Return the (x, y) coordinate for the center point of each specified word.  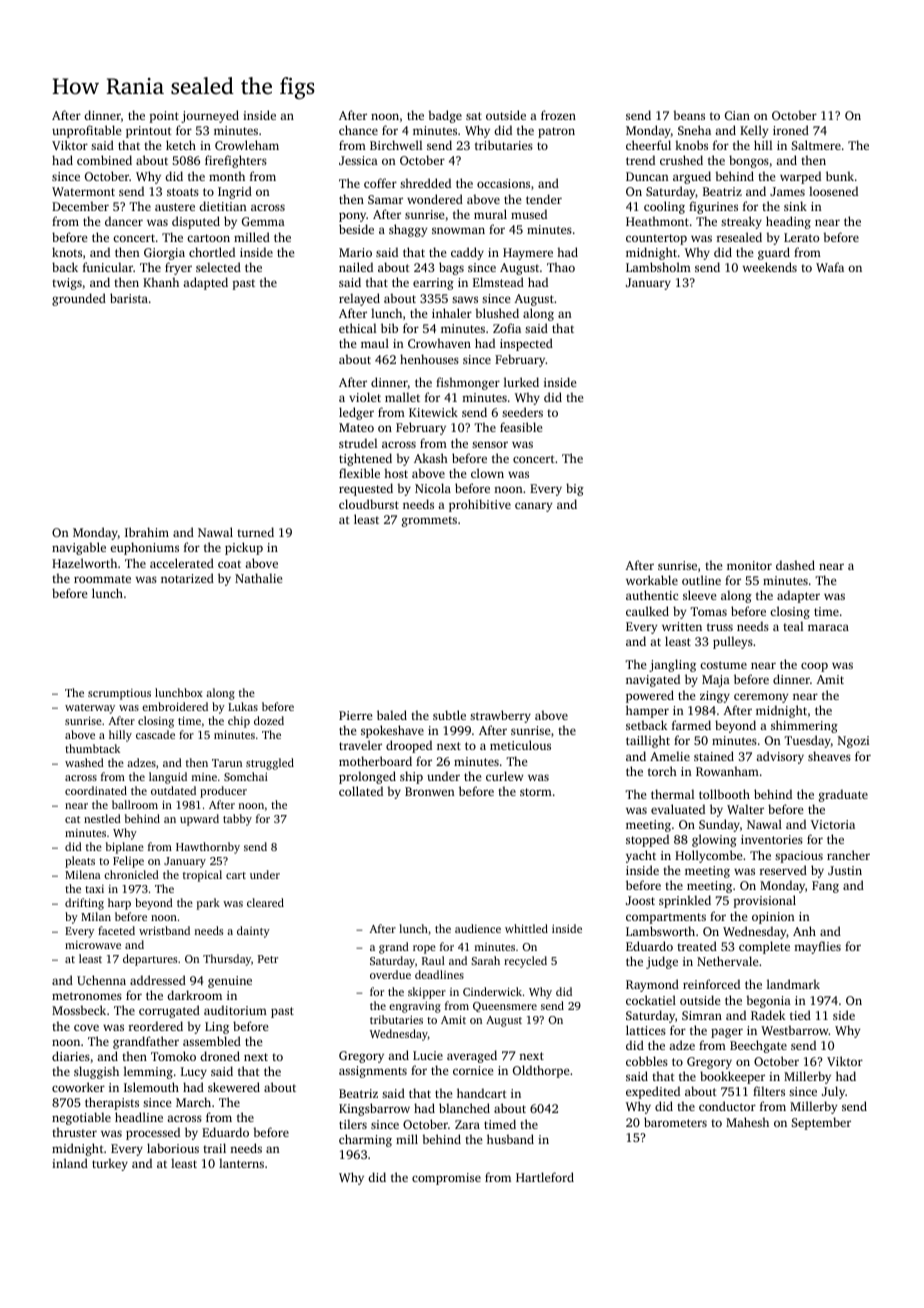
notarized (187, 578)
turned (255, 532)
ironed (791, 130)
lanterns (241, 1163)
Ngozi (853, 742)
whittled (526, 928)
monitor (749, 565)
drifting (84, 904)
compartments (666, 918)
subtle (449, 715)
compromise (446, 1179)
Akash (431, 458)
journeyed (210, 116)
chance (358, 130)
